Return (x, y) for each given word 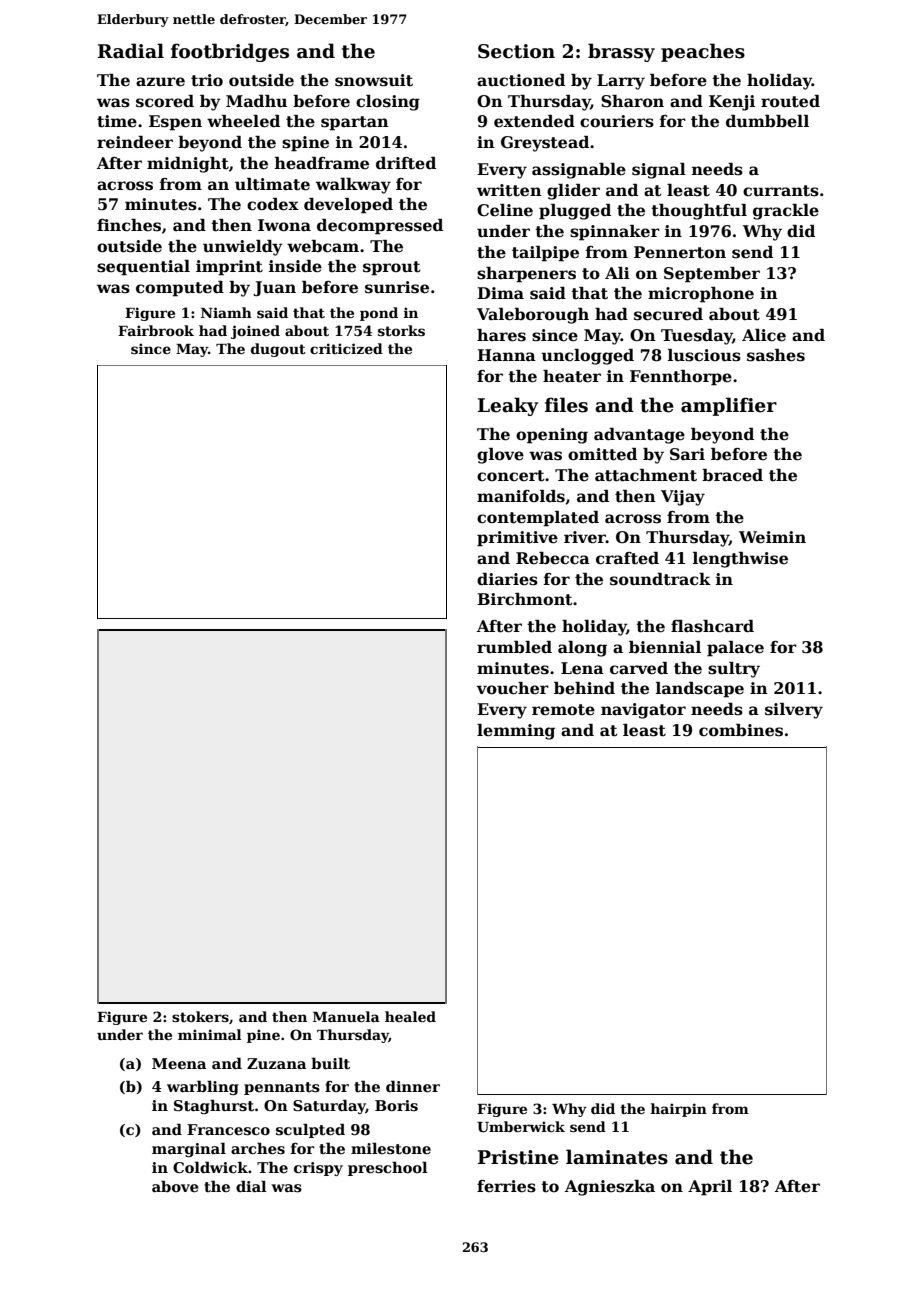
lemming (516, 732)
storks (401, 330)
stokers (200, 1016)
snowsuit (374, 80)
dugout (278, 350)
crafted (627, 558)
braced (732, 475)
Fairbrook (156, 330)
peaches (703, 52)
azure (160, 82)
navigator (643, 711)
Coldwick (210, 1167)
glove (500, 456)
